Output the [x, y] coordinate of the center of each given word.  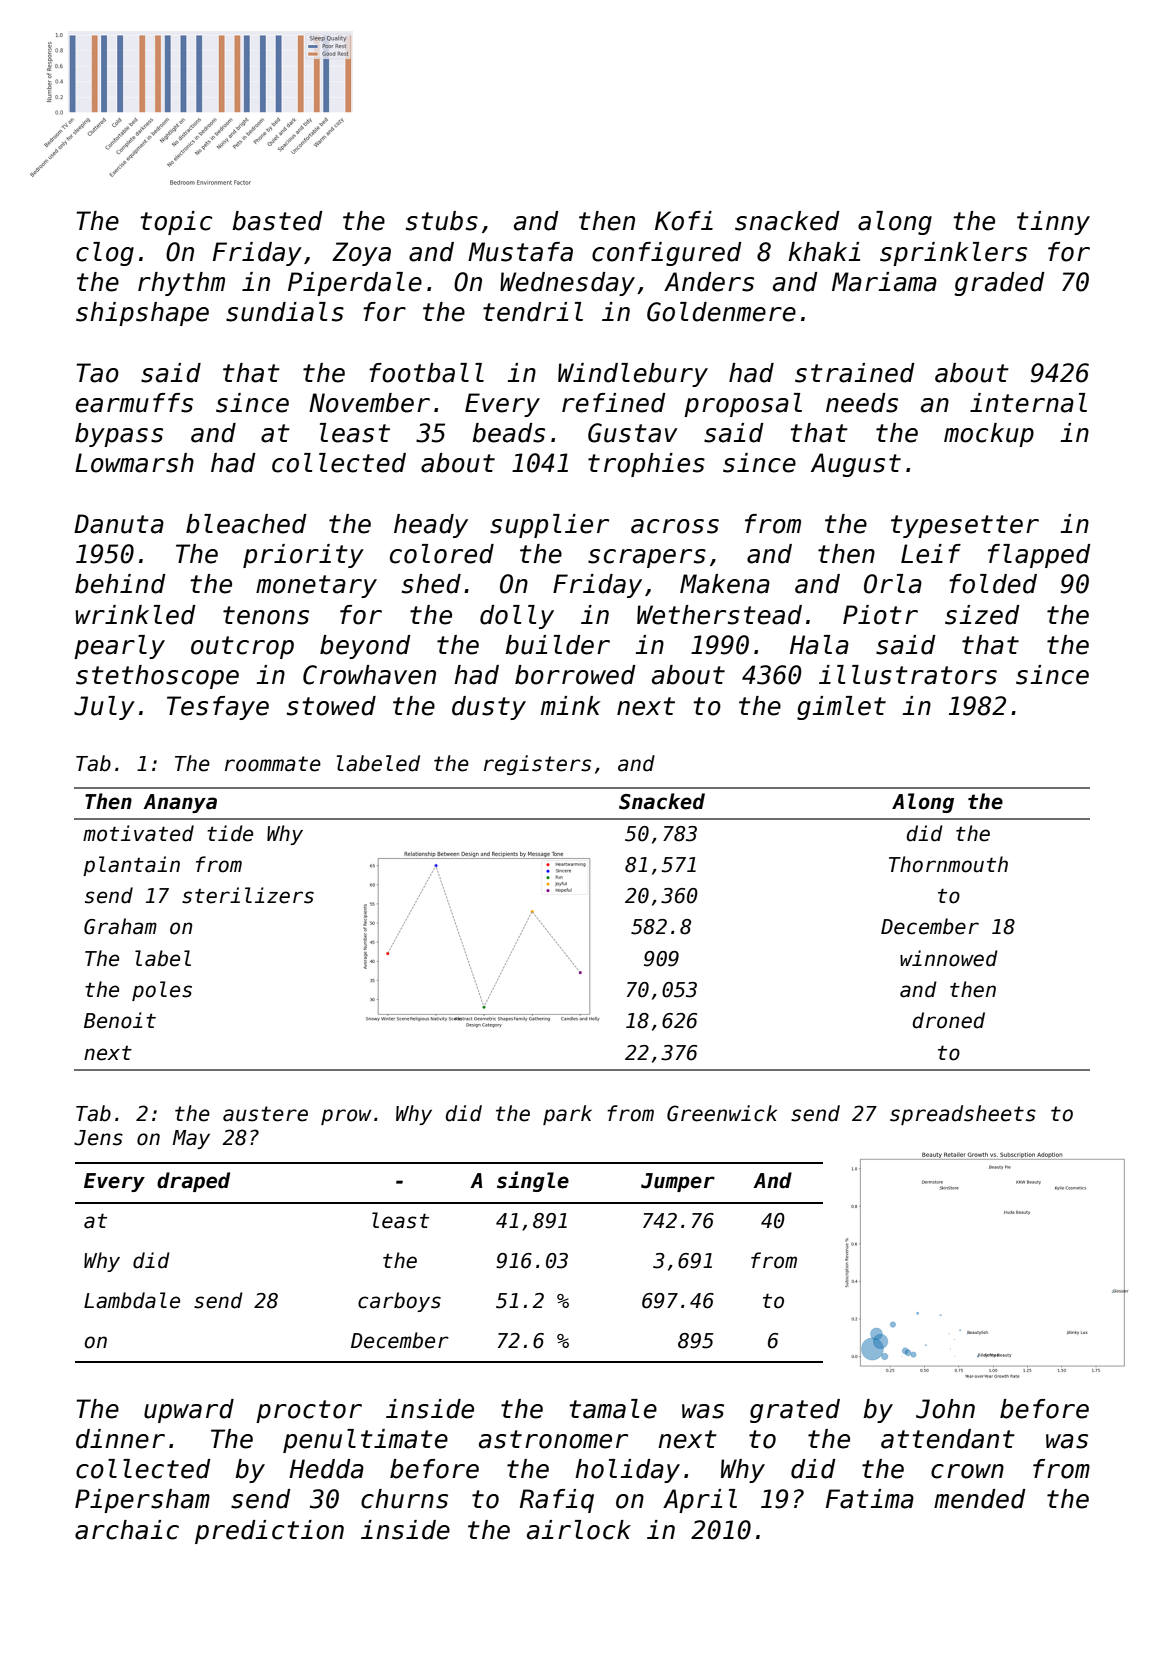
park [567, 1115]
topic [176, 223]
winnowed [949, 958]
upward [189, 1411]
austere [265, 1114]
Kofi [684, 221]
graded [1000, 284]
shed [431, 584]
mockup [989, 435]
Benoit [120, 1020]
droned [949, 1020]
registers [537, 765]
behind [120, 584]
